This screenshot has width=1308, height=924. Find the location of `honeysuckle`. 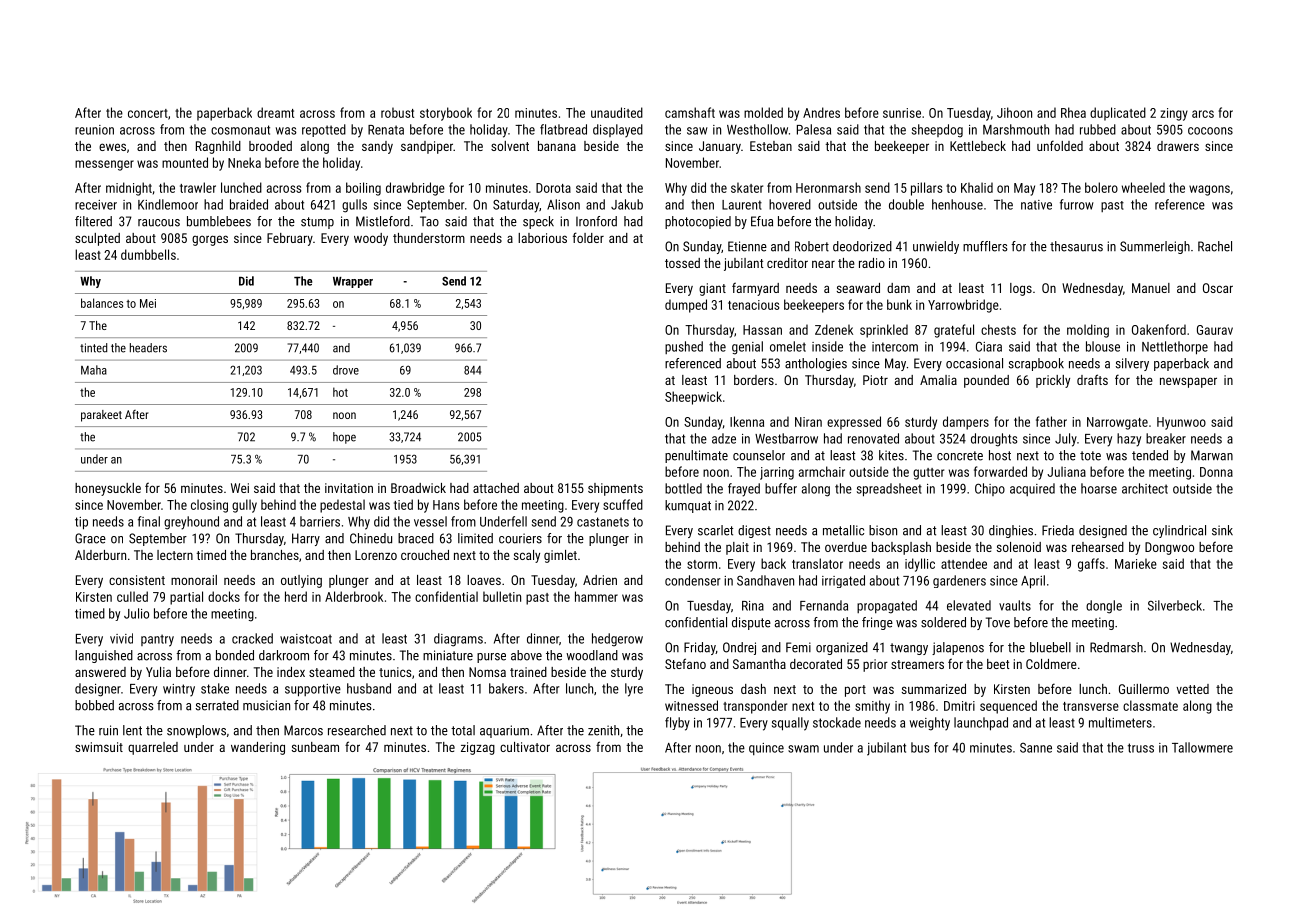

honeysuckle is located at coordinates (108, 489).
